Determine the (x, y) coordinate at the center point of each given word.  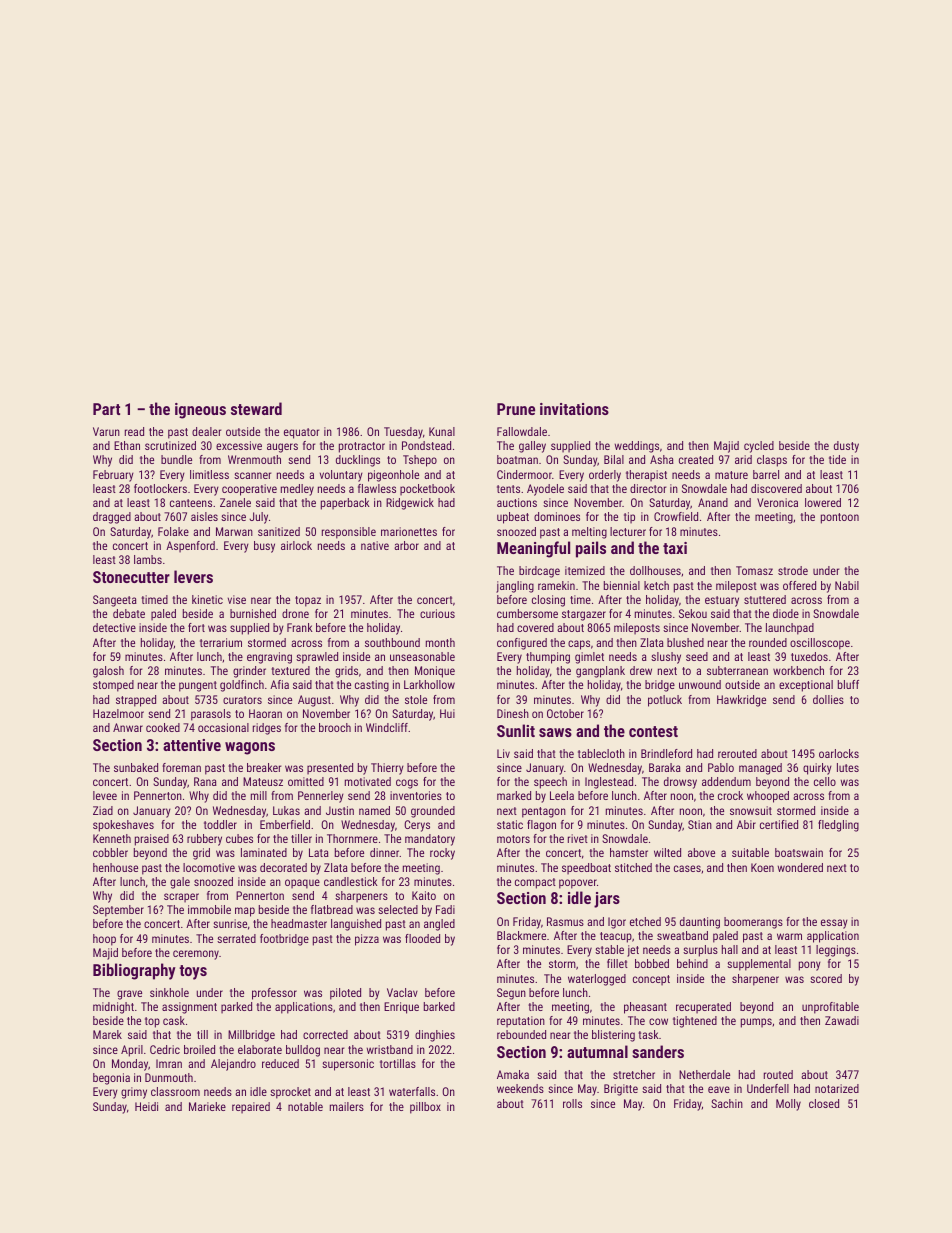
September (118, 911)
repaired (251, 1108)
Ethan (127, 445)
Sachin (727, 1103)
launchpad (790, 629)
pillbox (425, 1108)
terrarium (221, 642)
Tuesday (403, 433)
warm (789, 936)
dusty (846, 447)
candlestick (351, 881)
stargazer (584, 615)
